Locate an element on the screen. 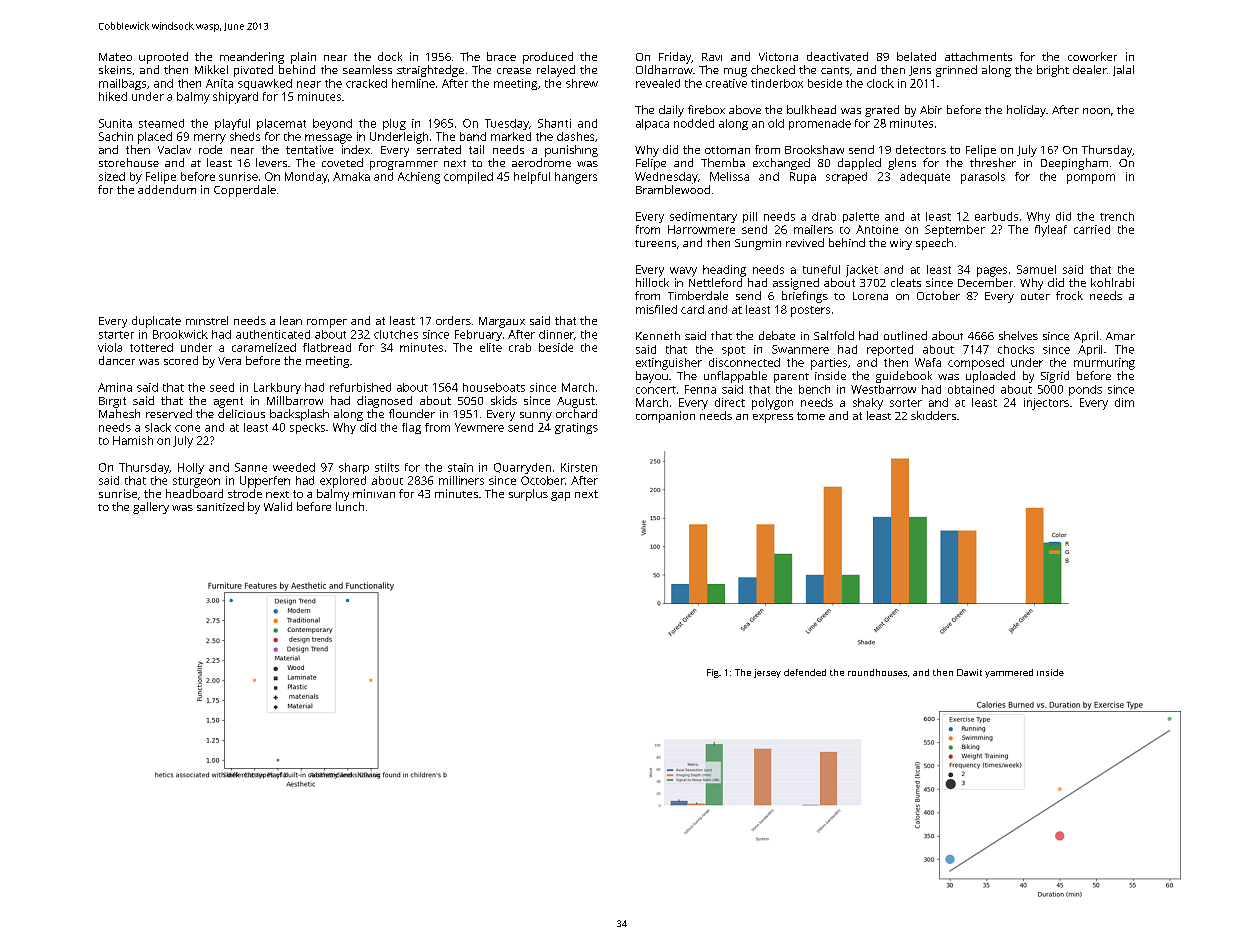 This screenshot has height=952, width=1233. flyleaf is located at coordinates (1051, 231).
